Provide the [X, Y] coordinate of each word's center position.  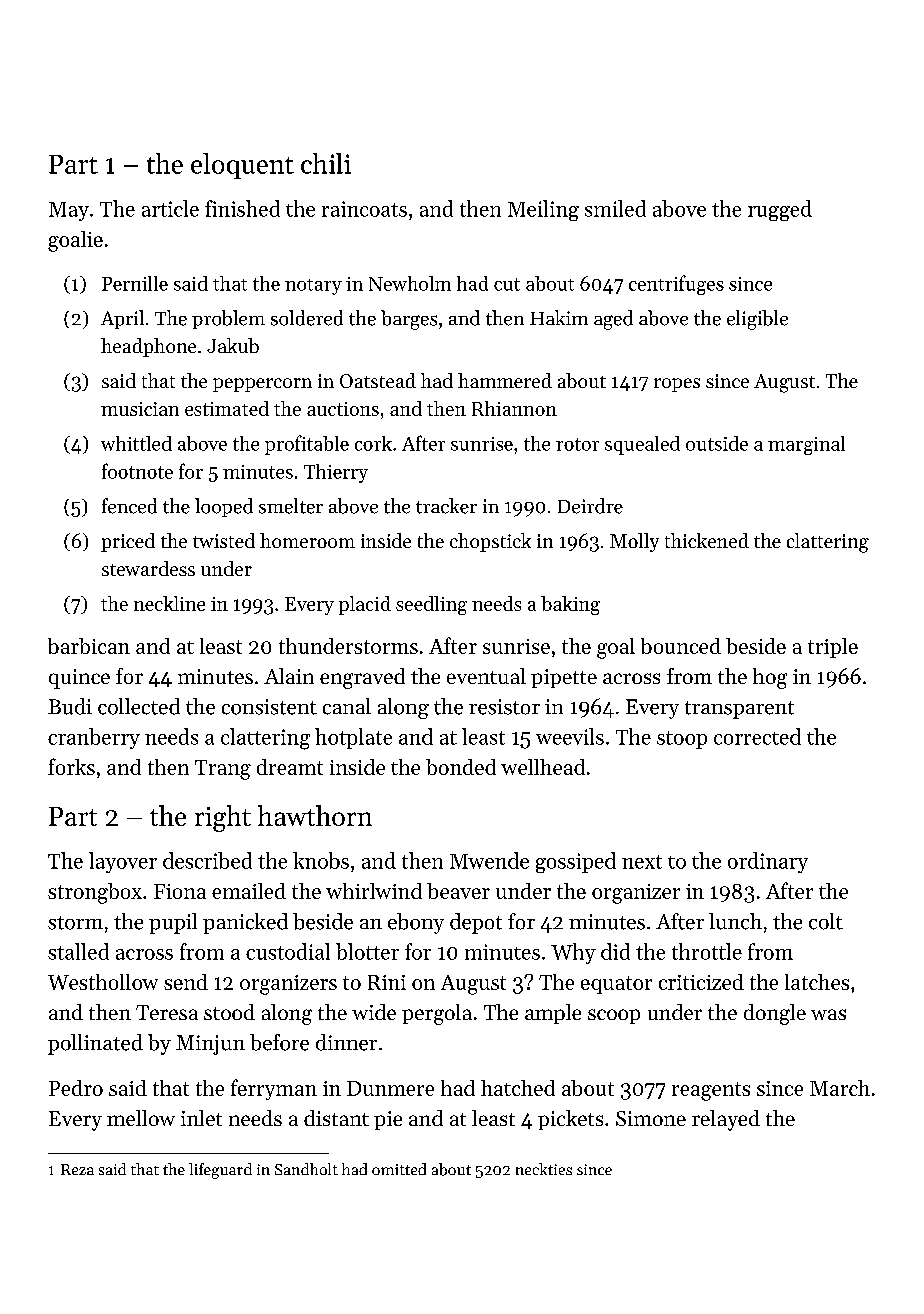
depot [476, 923]
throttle [707, 951]
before [279, 1042]
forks [71, 766]
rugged [780, 210]
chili [326, 163]
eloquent [242, 166]
